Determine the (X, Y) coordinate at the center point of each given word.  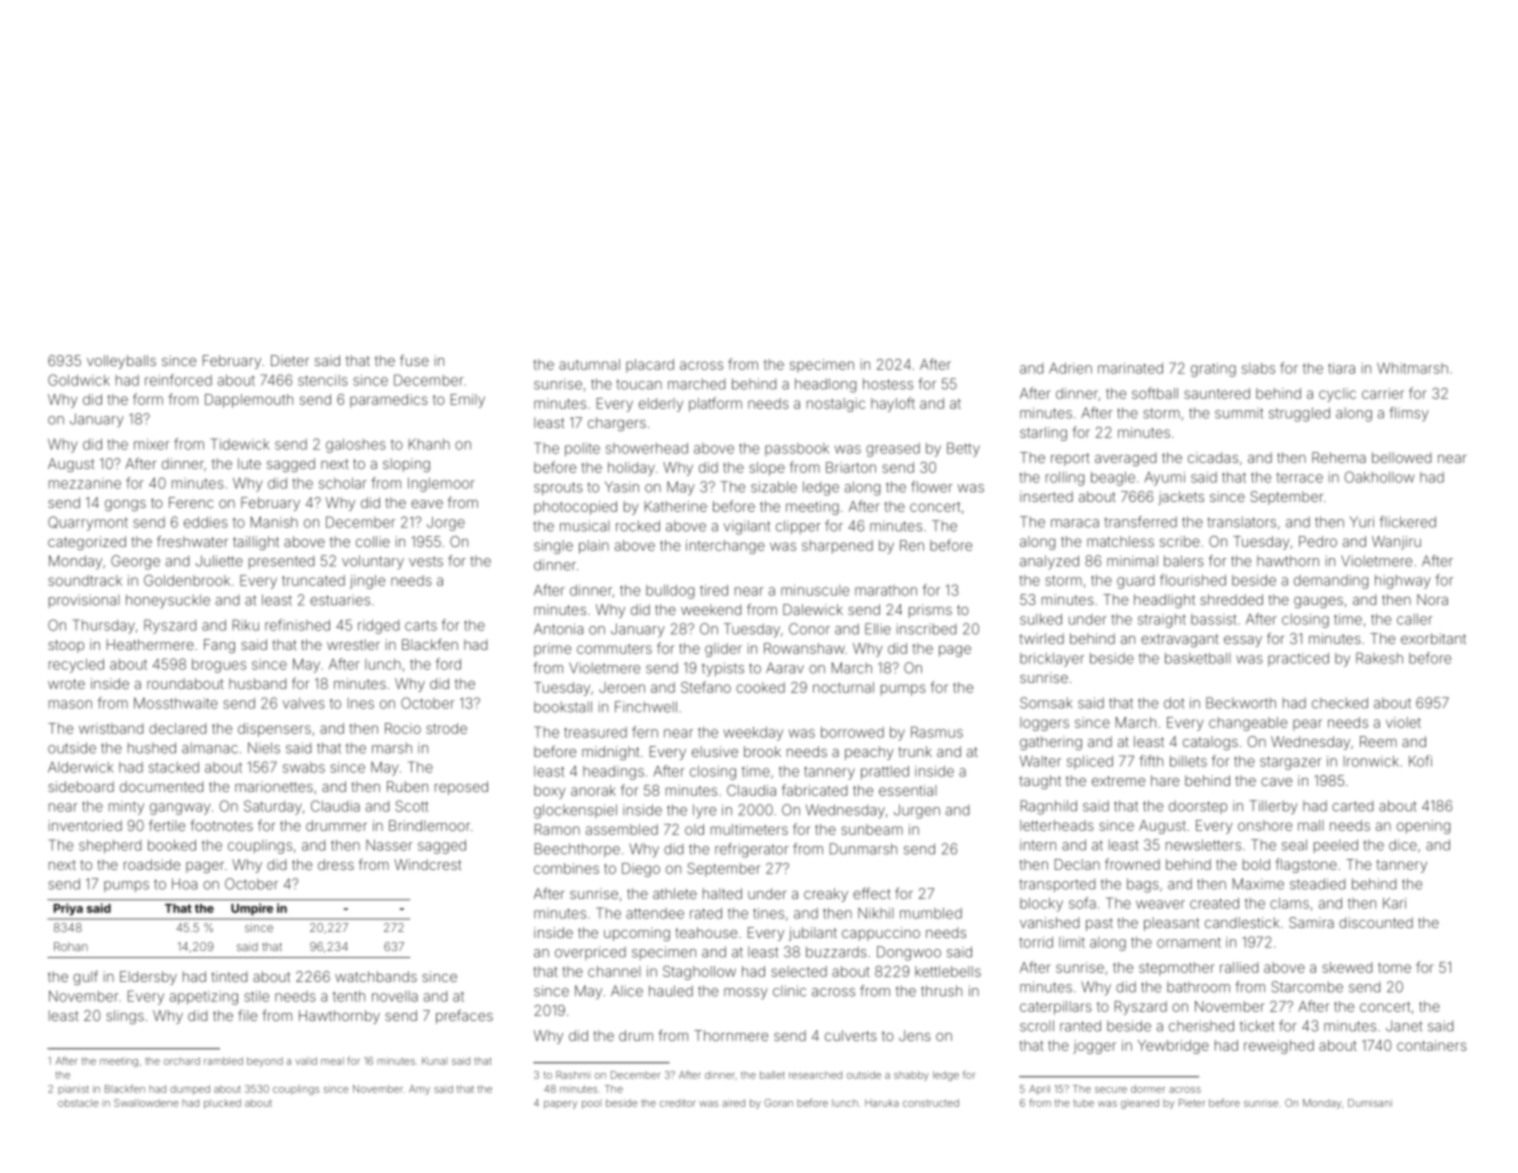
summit (1239, 413)
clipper (798, 527)
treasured (595, 732)
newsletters (1203, 845)
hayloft (893, 404)
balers (1184, 561)
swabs (304, 767)
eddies (206, 522)
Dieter (290, 360)
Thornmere (731, 1035)
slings (125, 1017)
